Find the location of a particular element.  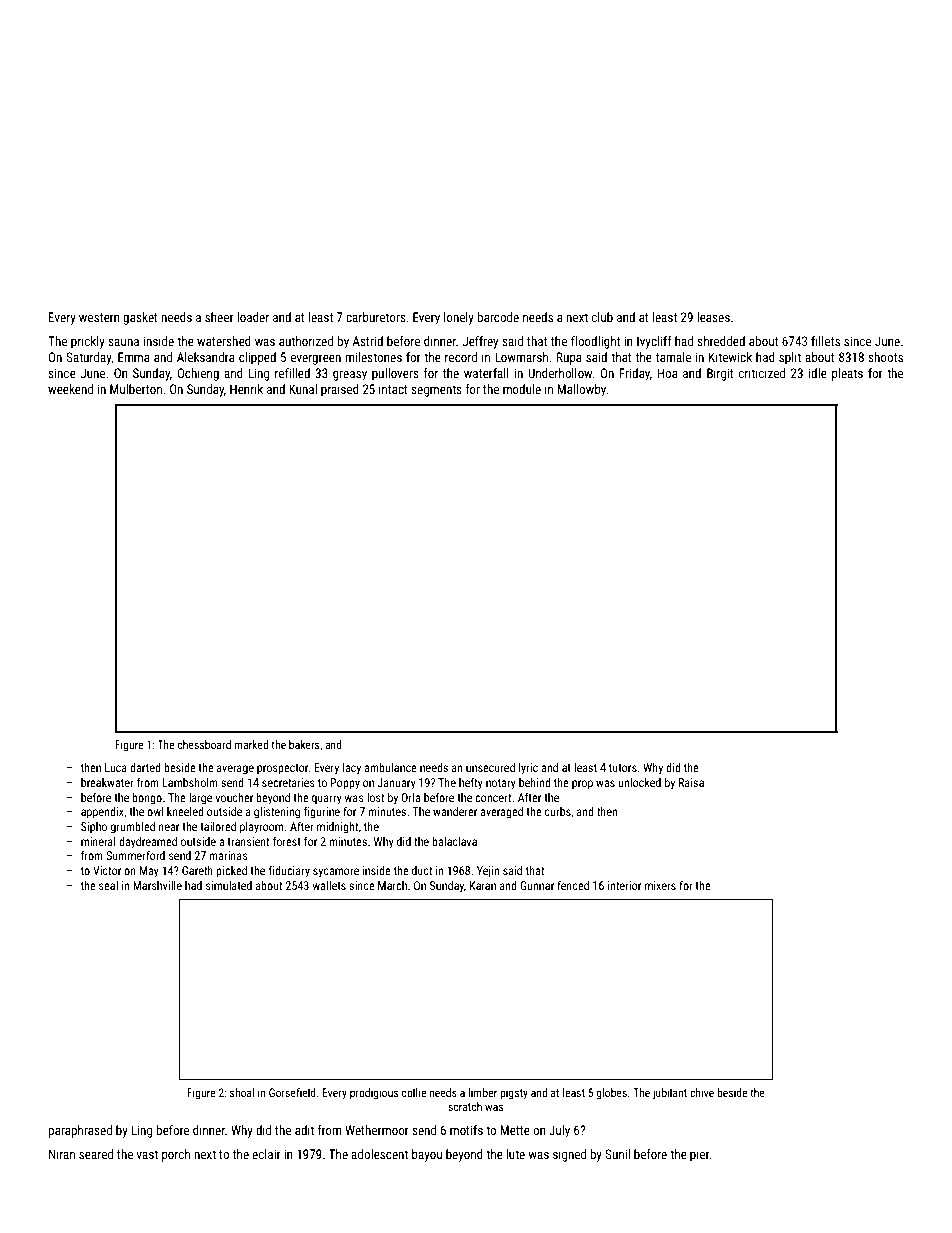

Sunil is located at coordinates (617, 1154).
